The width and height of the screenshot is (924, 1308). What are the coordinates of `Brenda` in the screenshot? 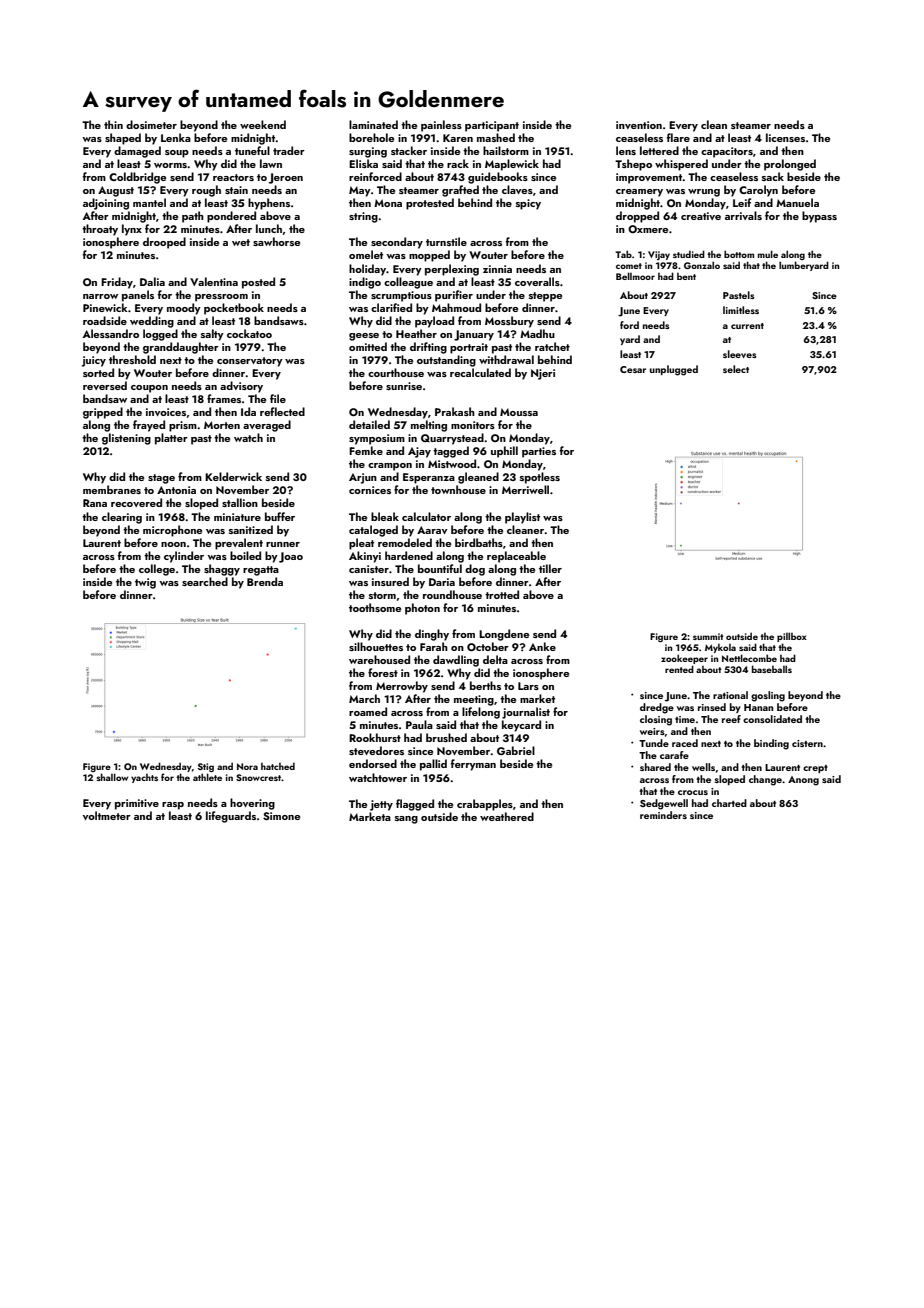 It's located at (265, 581).
